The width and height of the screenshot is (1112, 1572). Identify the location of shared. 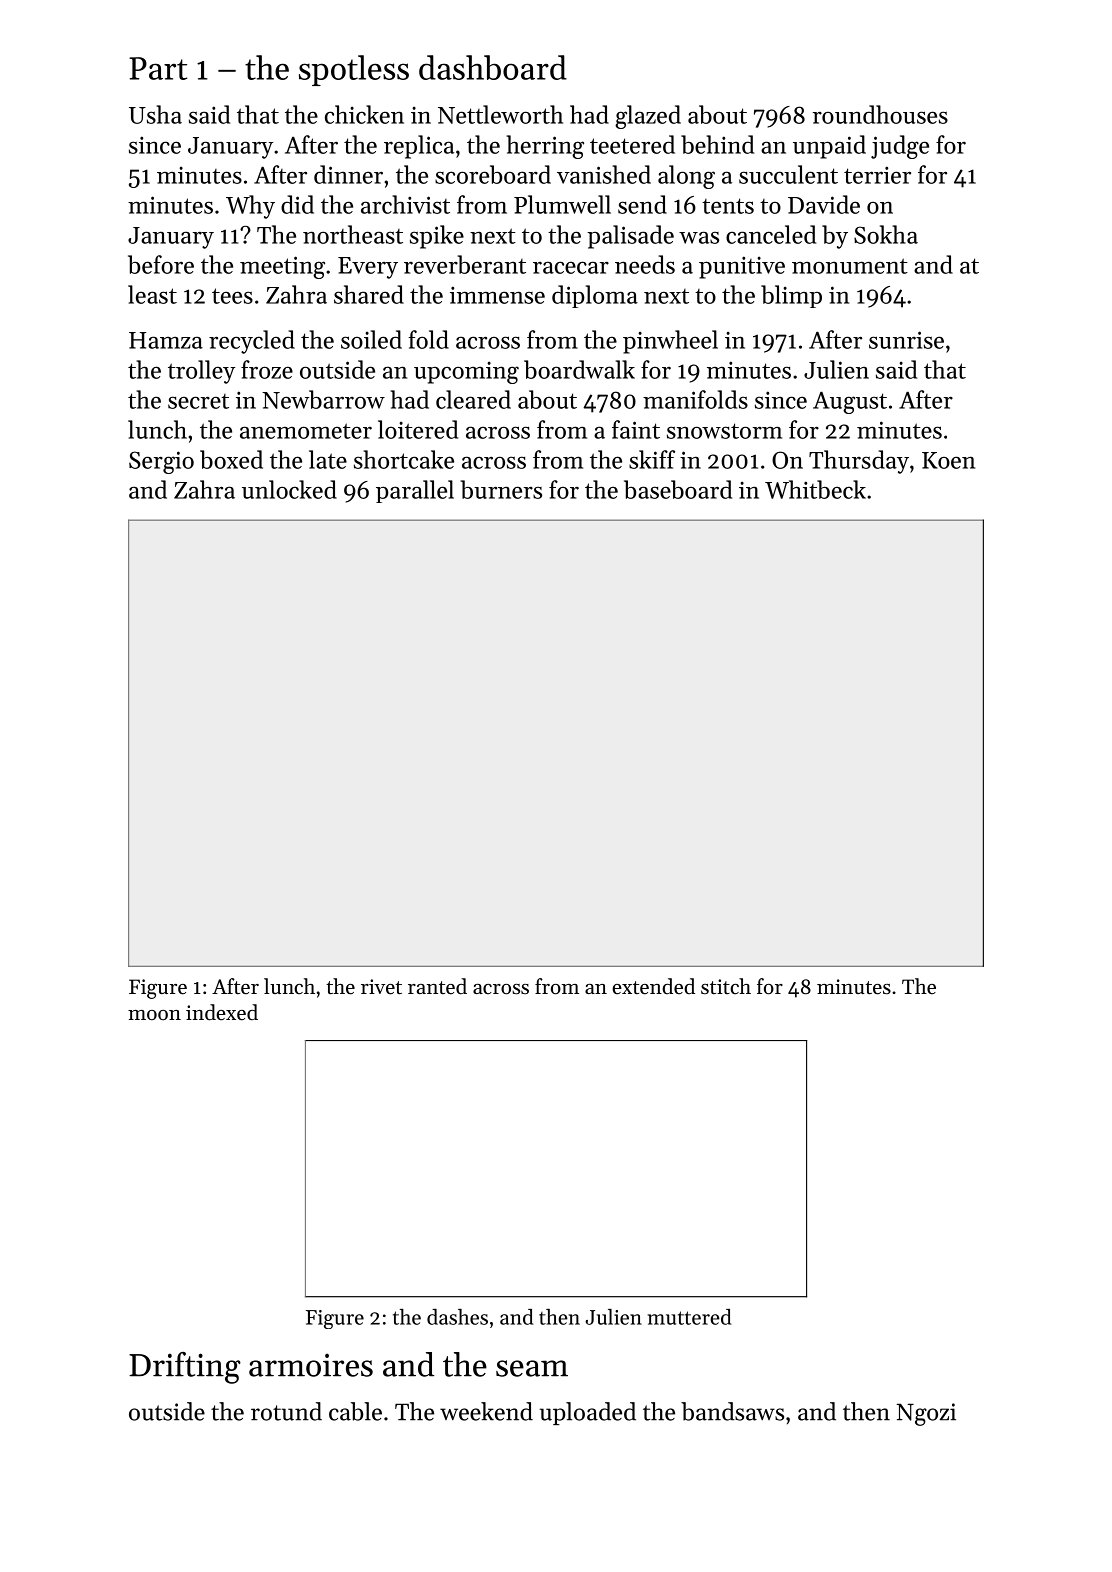
(369, 294).
